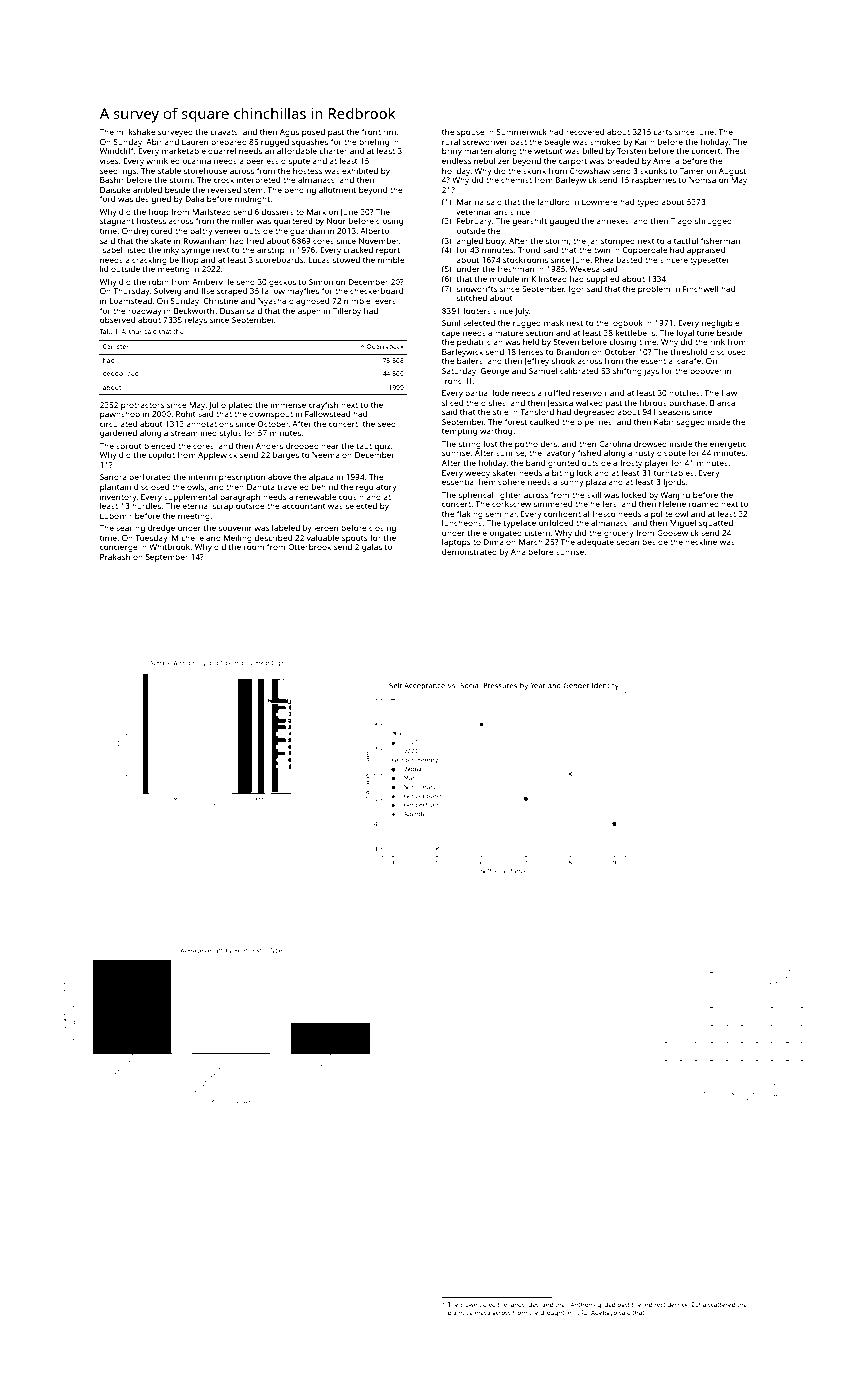 This page has width=849, height=1400. Describe the element at coordinates (169, 547) in the page. I see `Whitbrook` at that location.
